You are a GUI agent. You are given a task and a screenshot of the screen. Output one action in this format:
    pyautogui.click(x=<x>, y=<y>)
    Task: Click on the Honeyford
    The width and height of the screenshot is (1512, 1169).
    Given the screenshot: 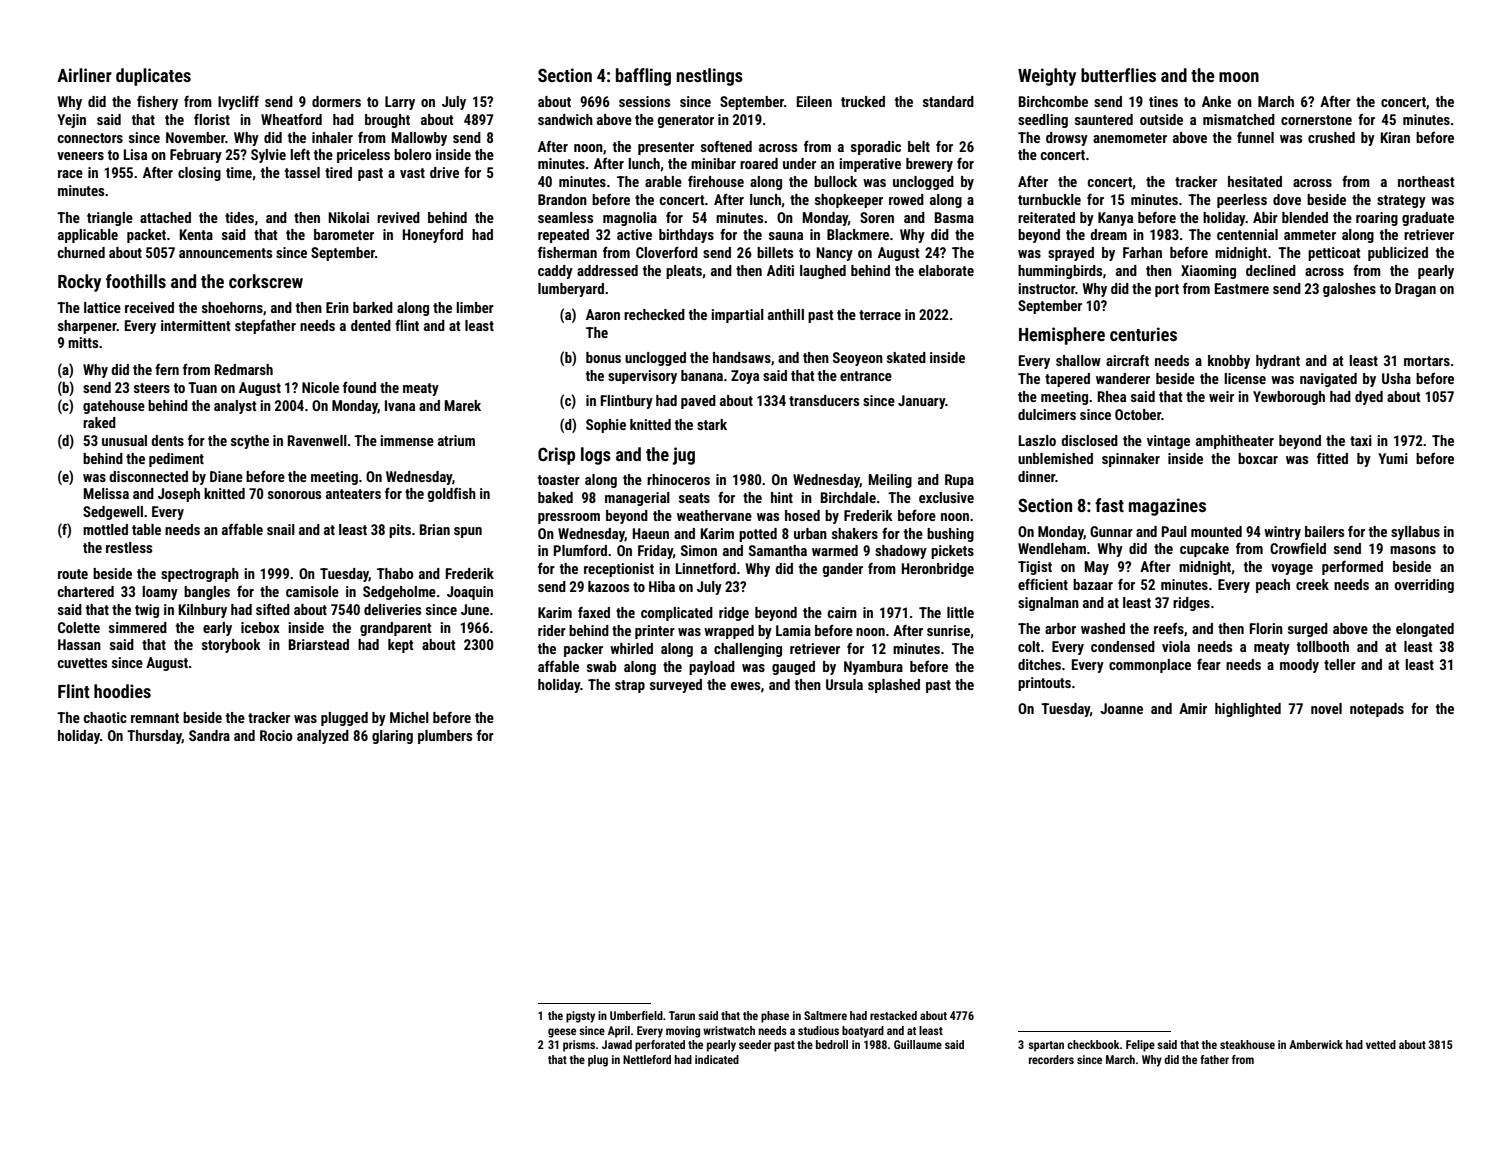 What is the action you would take?
    pyautogui.click(x=433, y=236)
